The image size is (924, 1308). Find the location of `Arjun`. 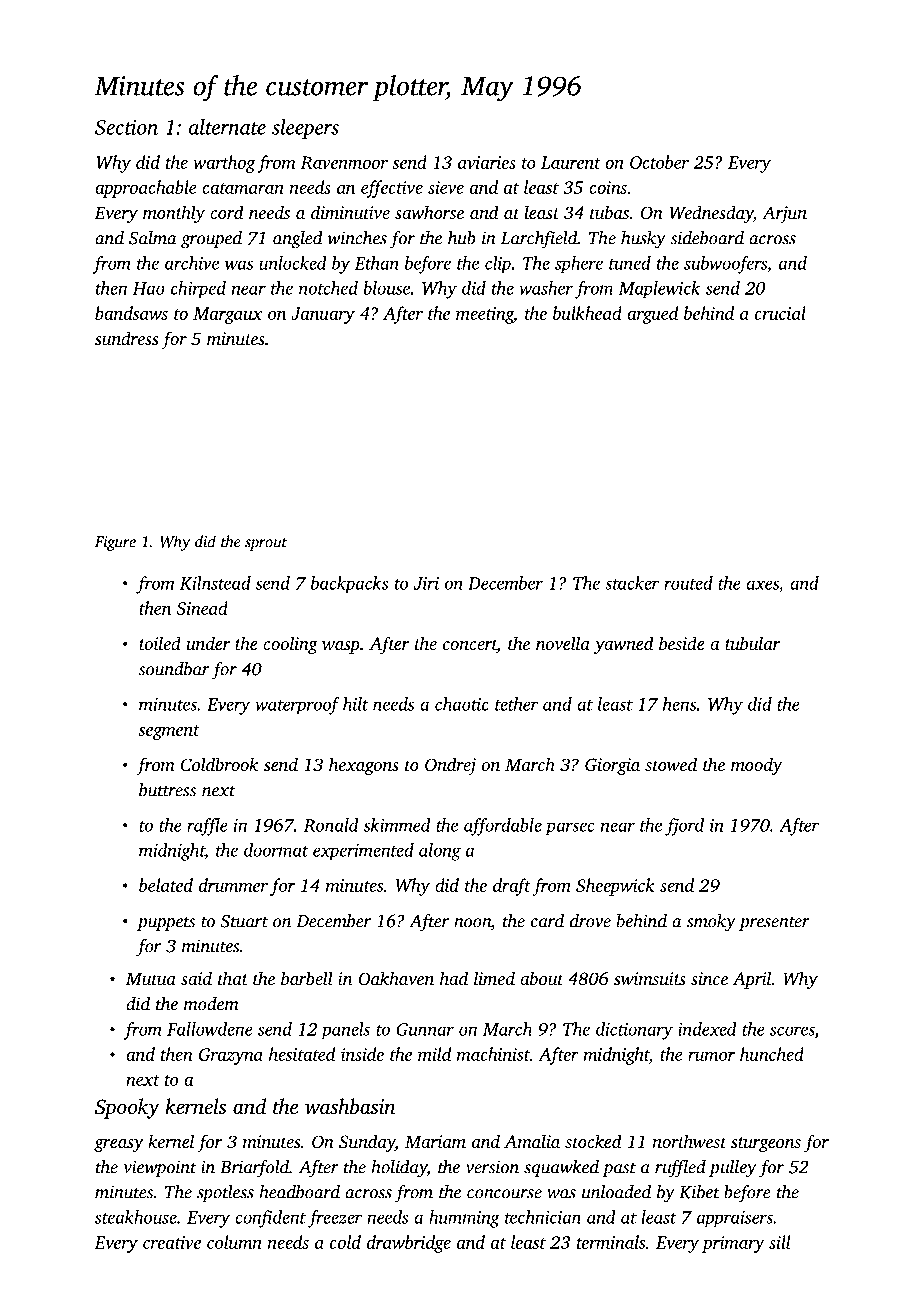

Arjun is located at coordinates (784, 214).
